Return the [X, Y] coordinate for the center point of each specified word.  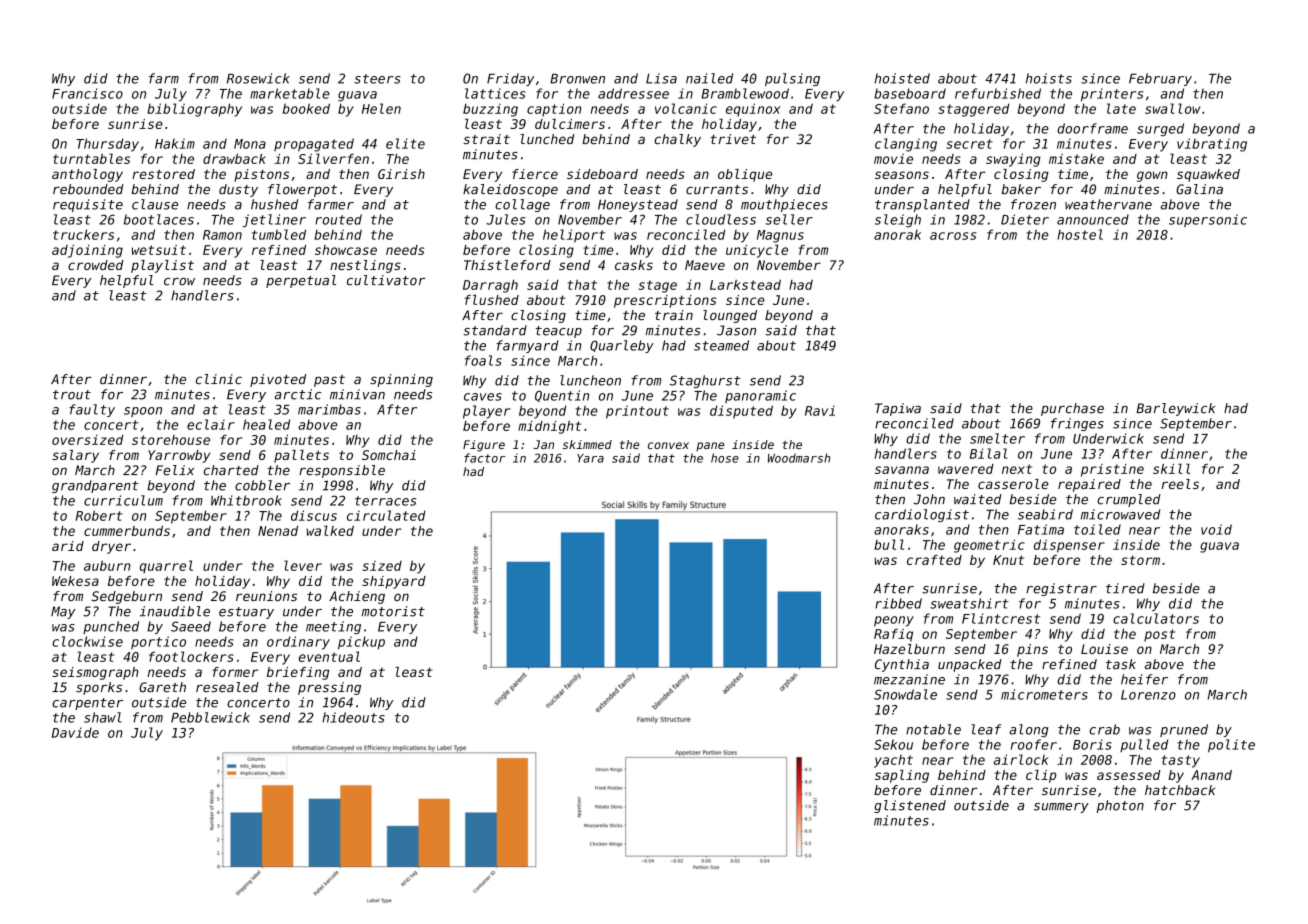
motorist [393, 611]
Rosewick [258, 78]
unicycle [757, 251]
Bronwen [577, 78]
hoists [1049, 78]
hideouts [353, 717]
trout [72, 395]
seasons [902, 175]
